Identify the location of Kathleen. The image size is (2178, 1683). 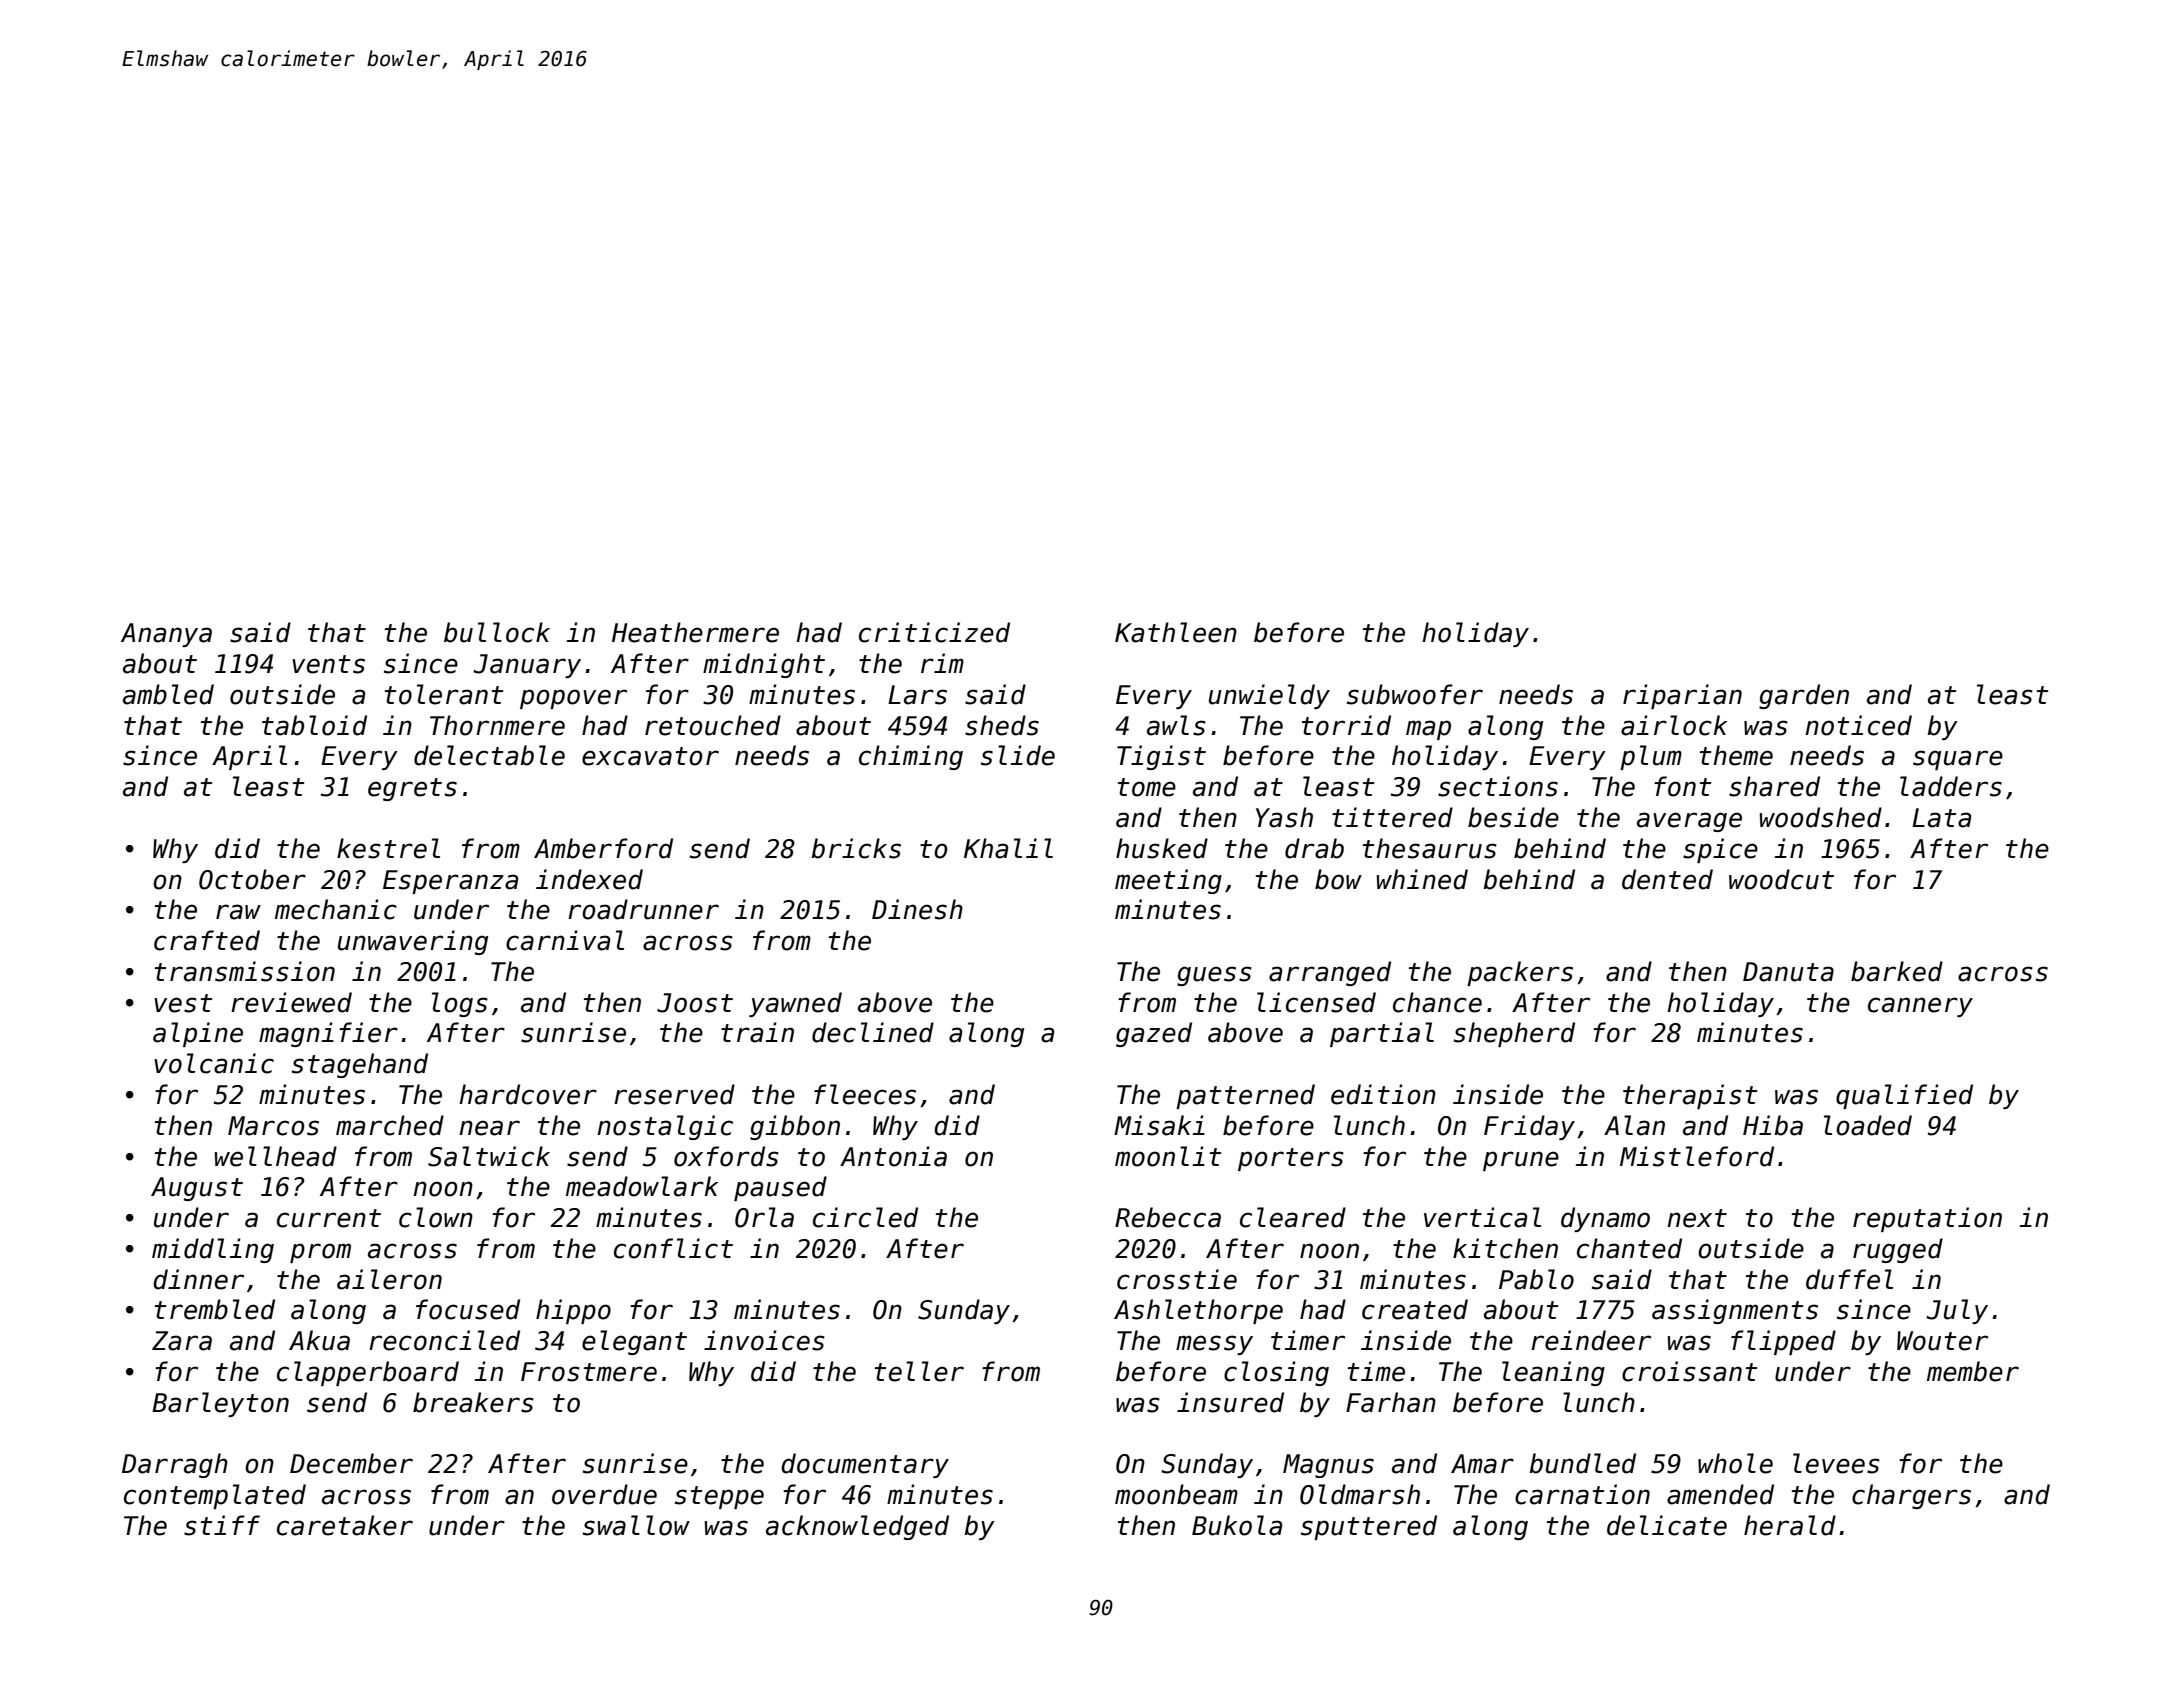
(1176, 632).
